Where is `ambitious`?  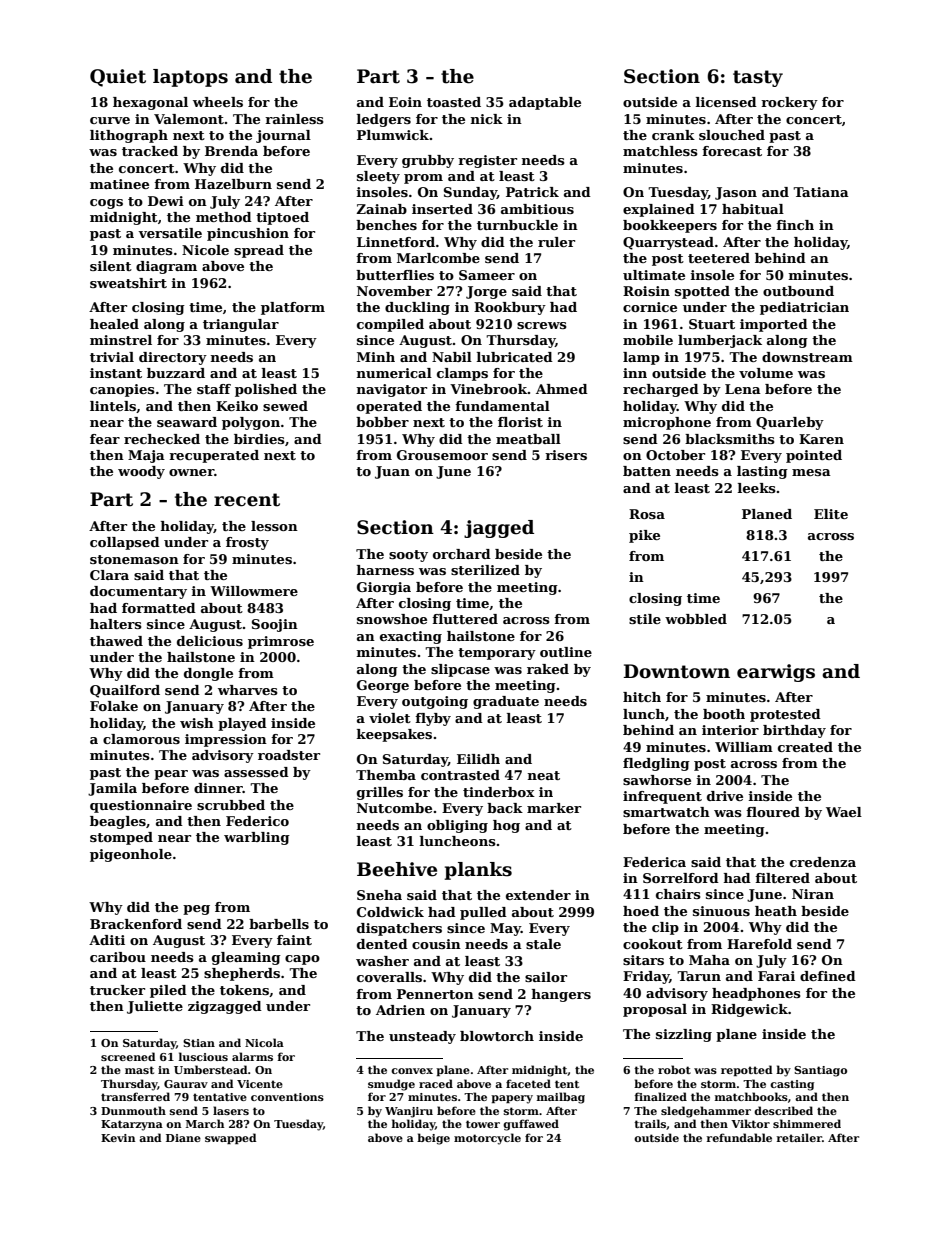 ambitious is located at coordinates (537, 209).
